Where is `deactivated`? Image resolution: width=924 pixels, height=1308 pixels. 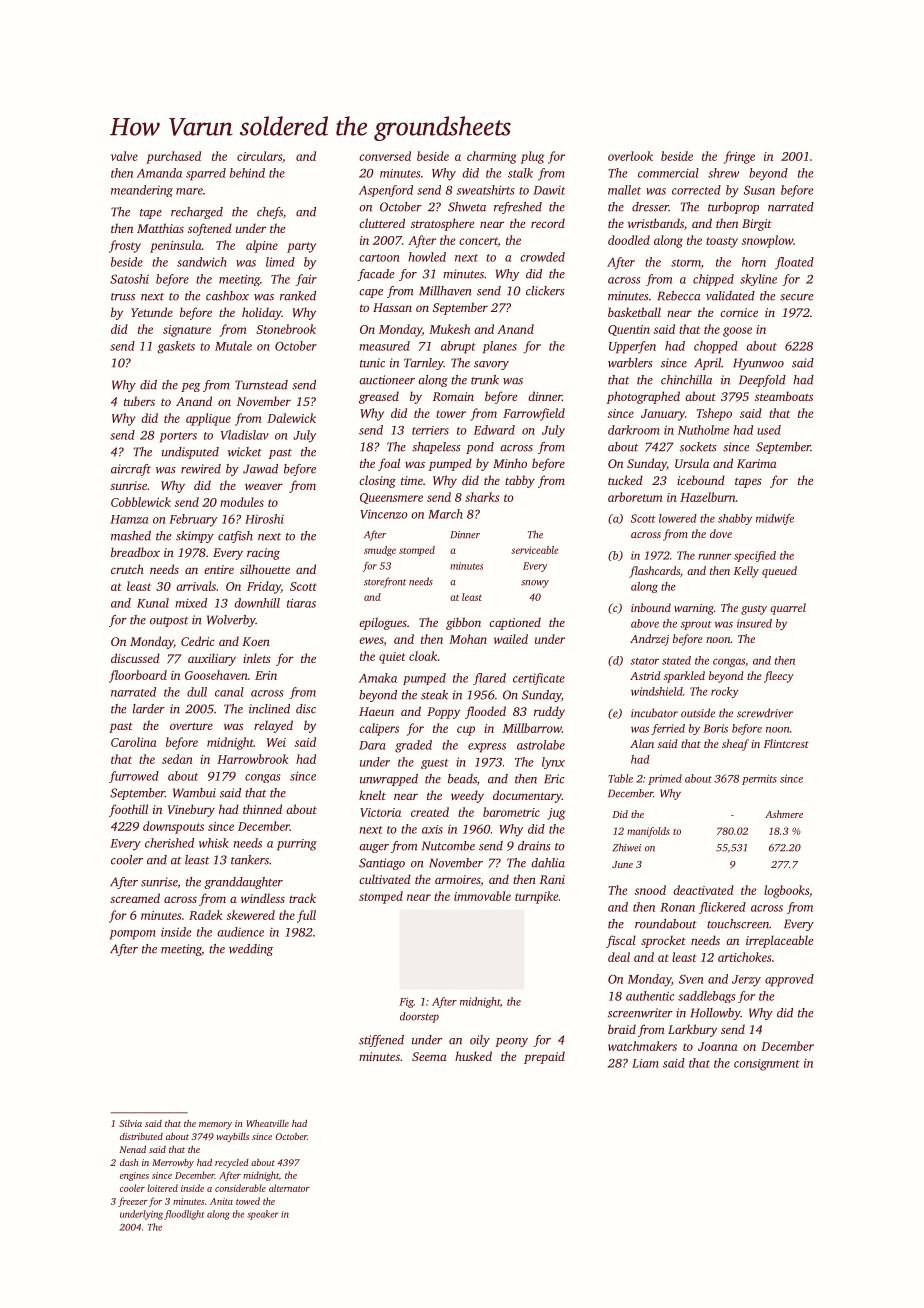
deactivated is located at coordinates (703, 890).
